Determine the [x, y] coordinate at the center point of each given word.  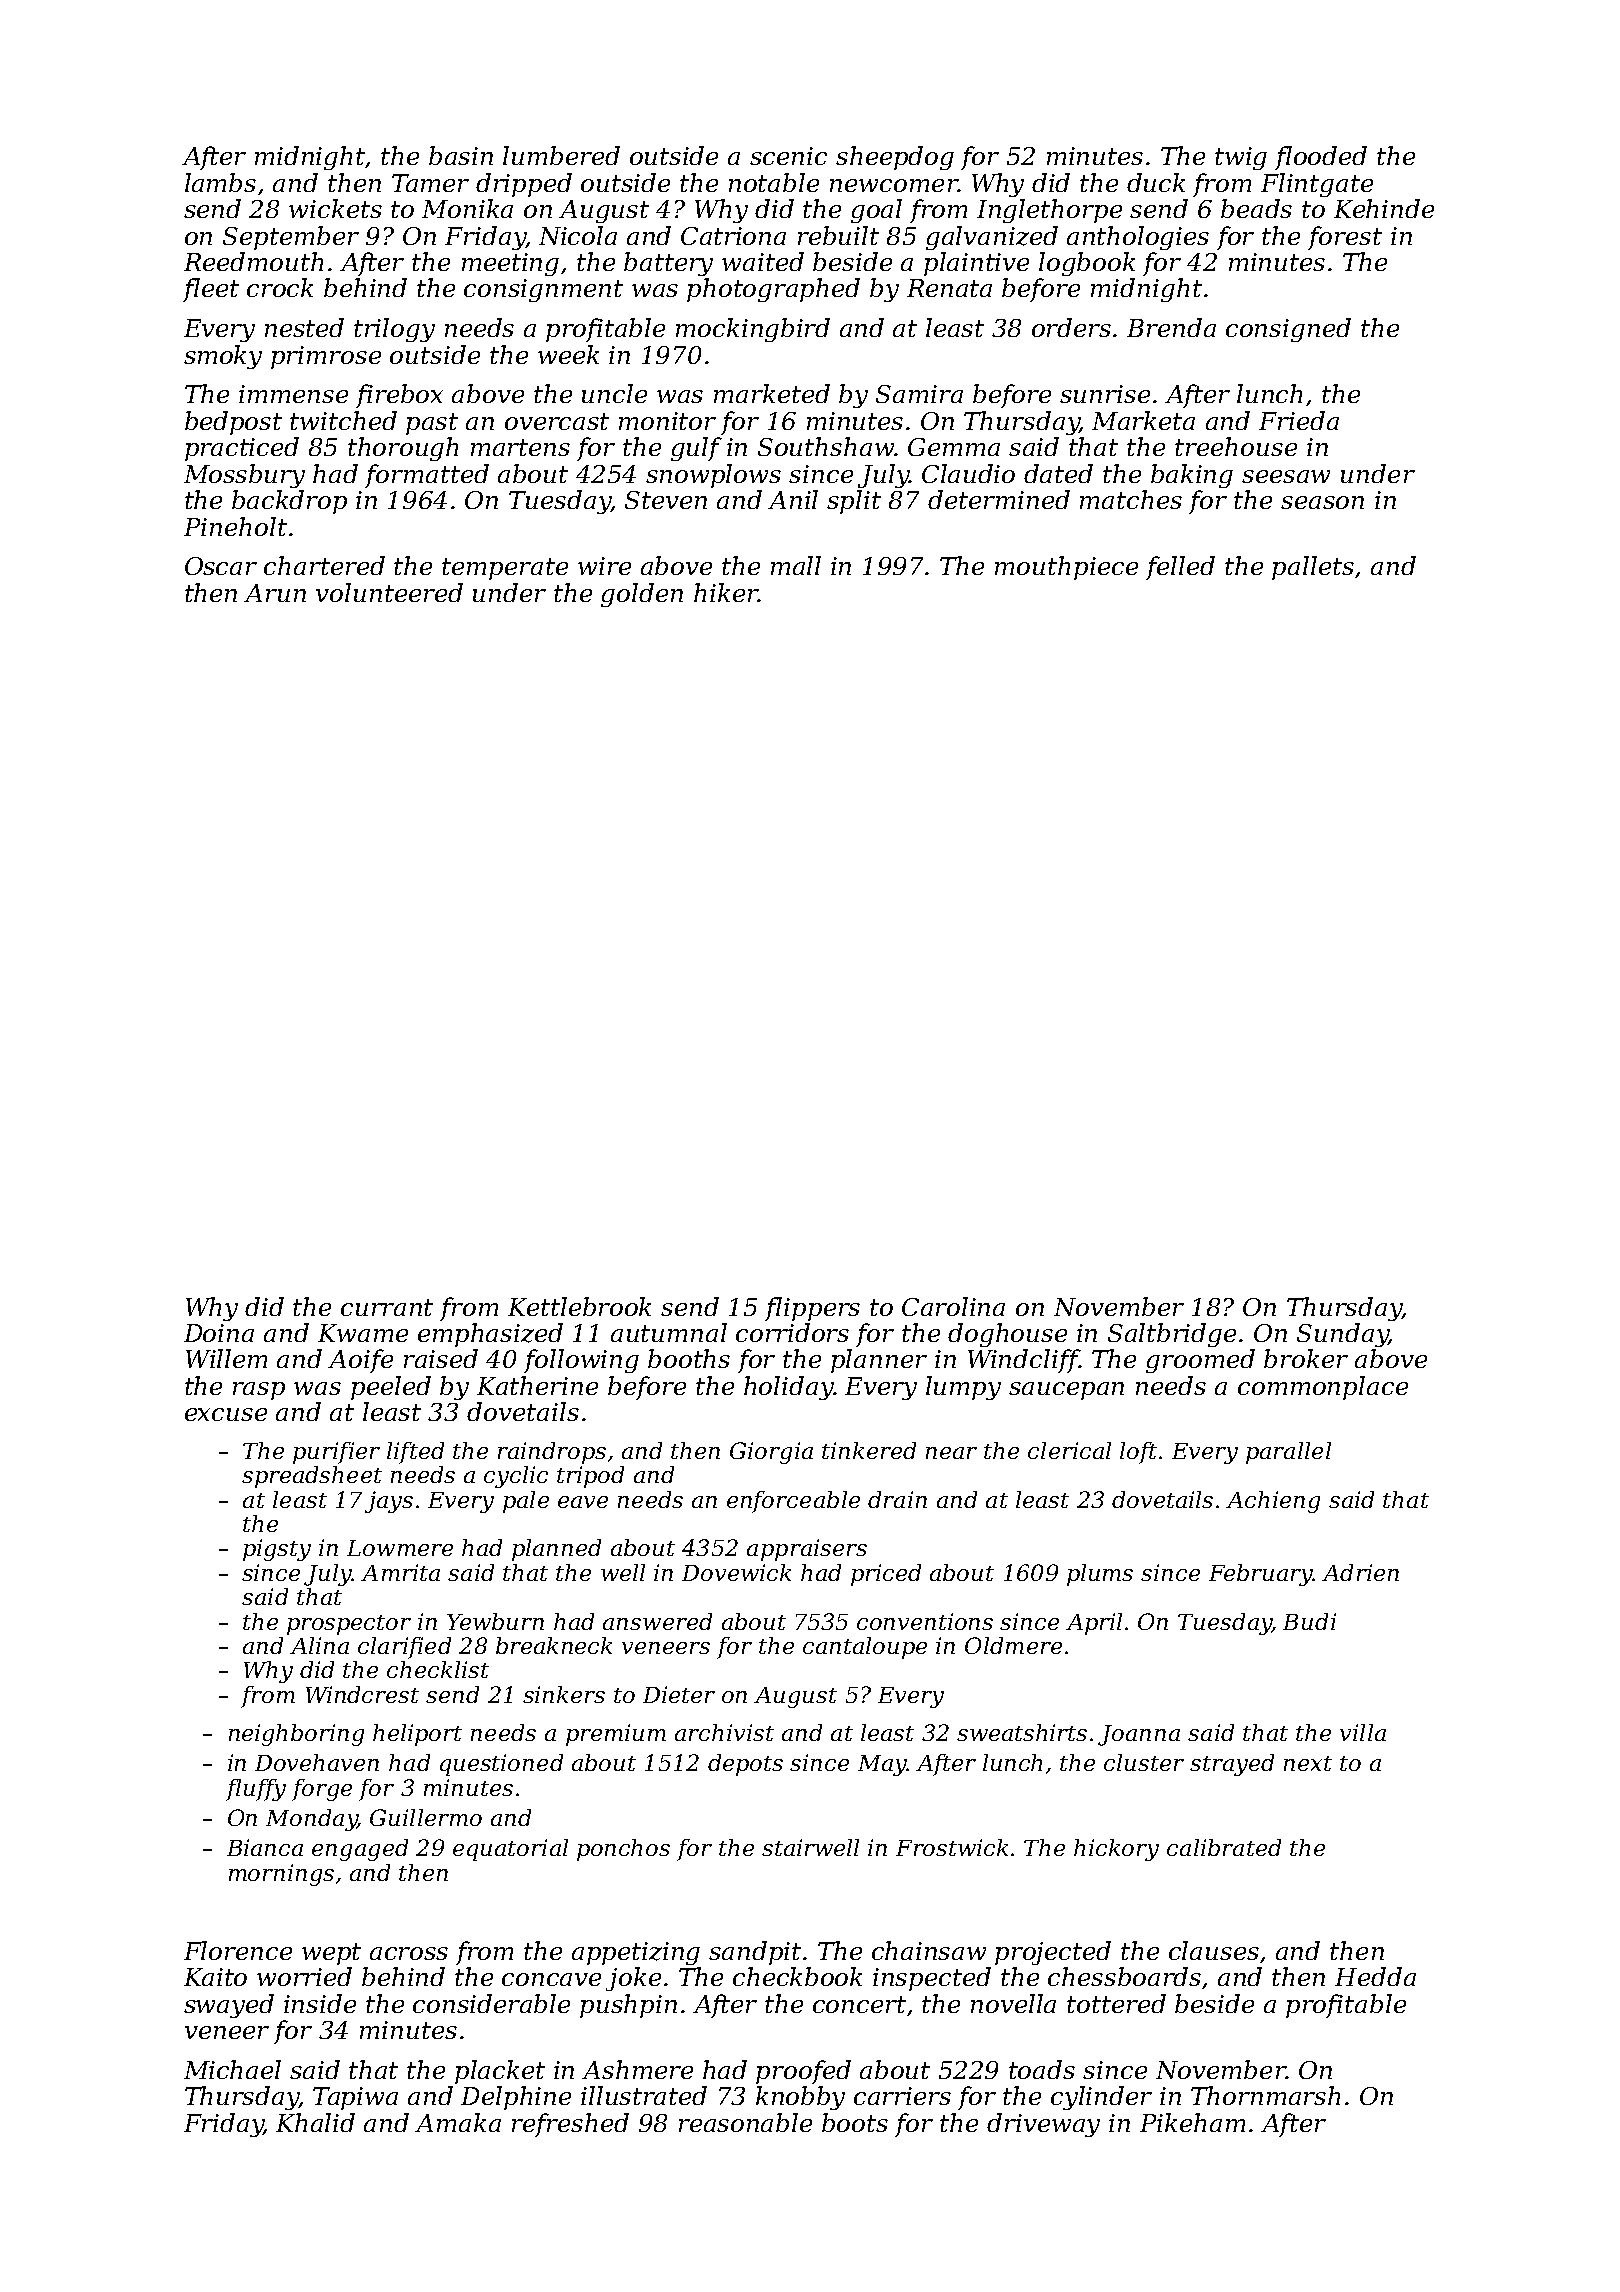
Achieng [1273, 1502]
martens [520, 447]
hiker [726, 592]
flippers [812, 1309]
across [409, 1953]
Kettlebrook [579, 1306]
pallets [1313, 568]
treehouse [1236, 446]
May [882, 1765]
